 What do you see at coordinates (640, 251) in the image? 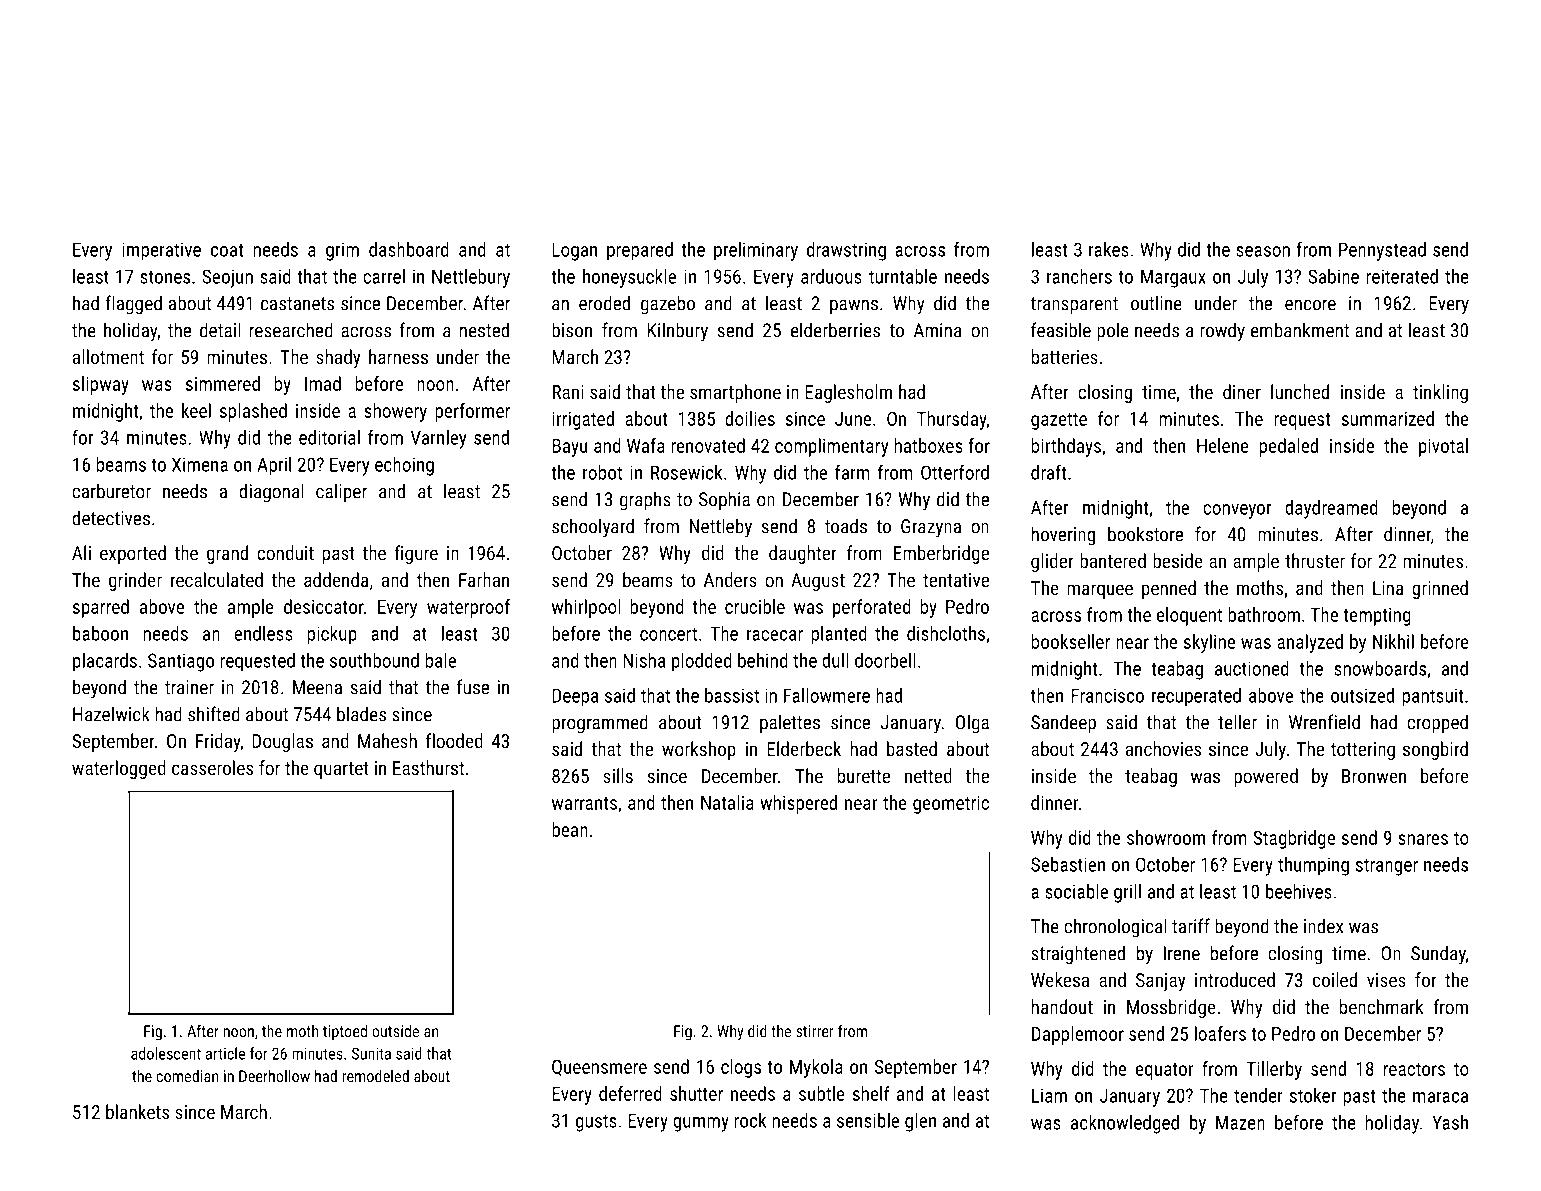
I see `prepared` at bounding box center [640, 251].
